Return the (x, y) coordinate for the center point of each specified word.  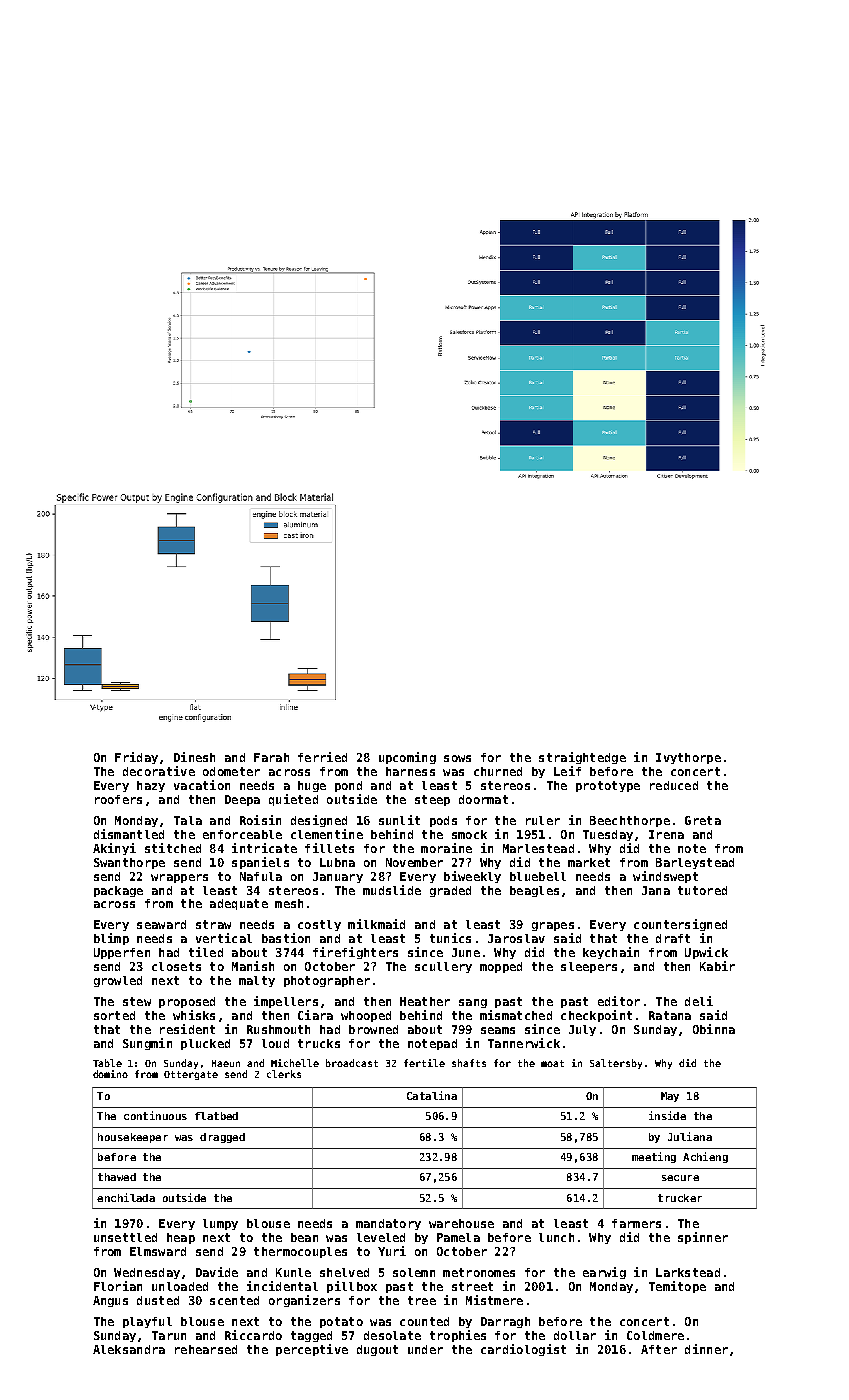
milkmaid (376, 924)
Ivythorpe (688, 758)
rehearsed (206, 1349)
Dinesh (194, 757)
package (118, 891)
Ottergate (191, 1075)
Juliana (690, 1136)
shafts (469, 1063)
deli (699, 1001)
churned (498, 771)
